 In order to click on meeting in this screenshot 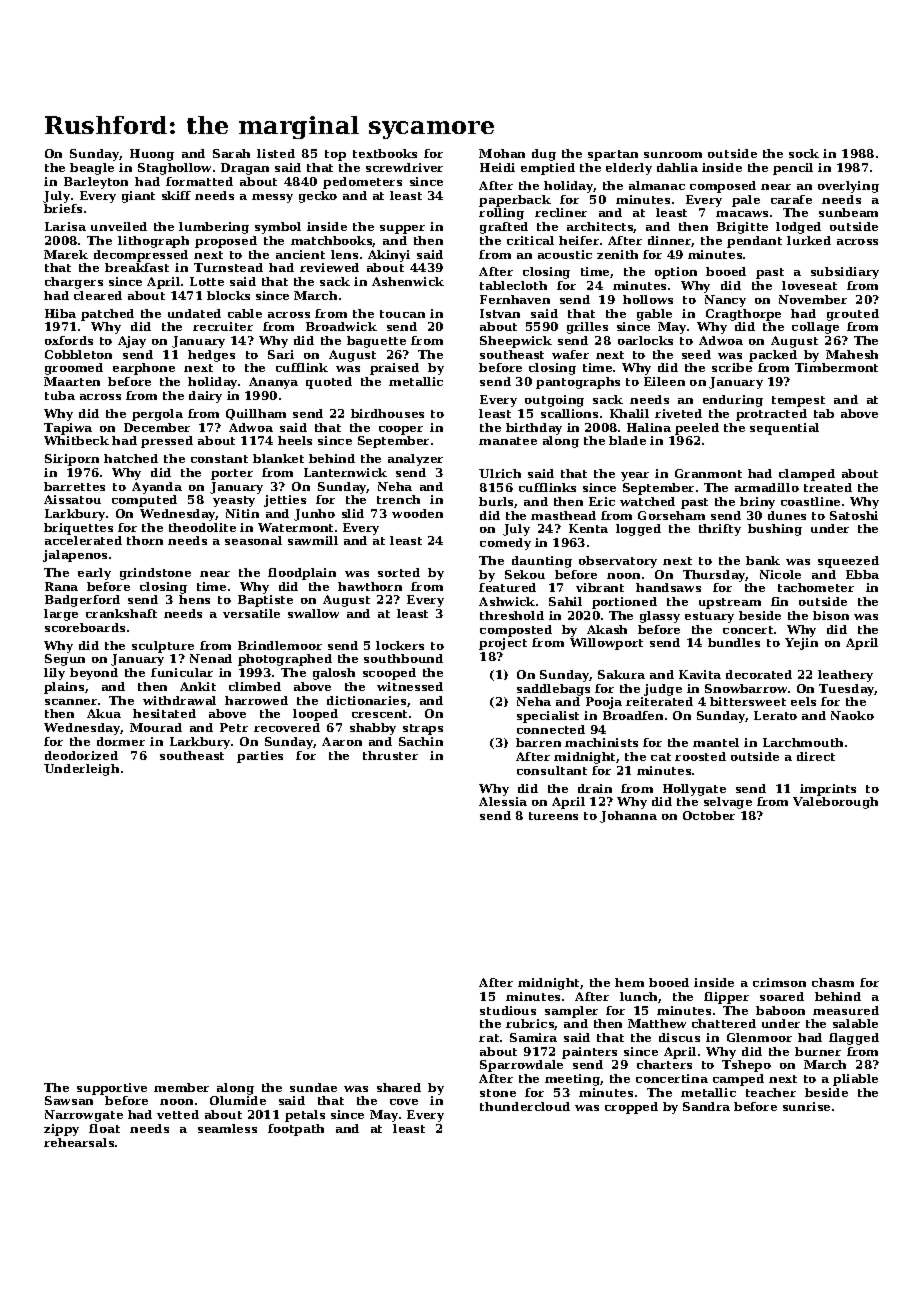, I will do `click(572, 1080)`.
